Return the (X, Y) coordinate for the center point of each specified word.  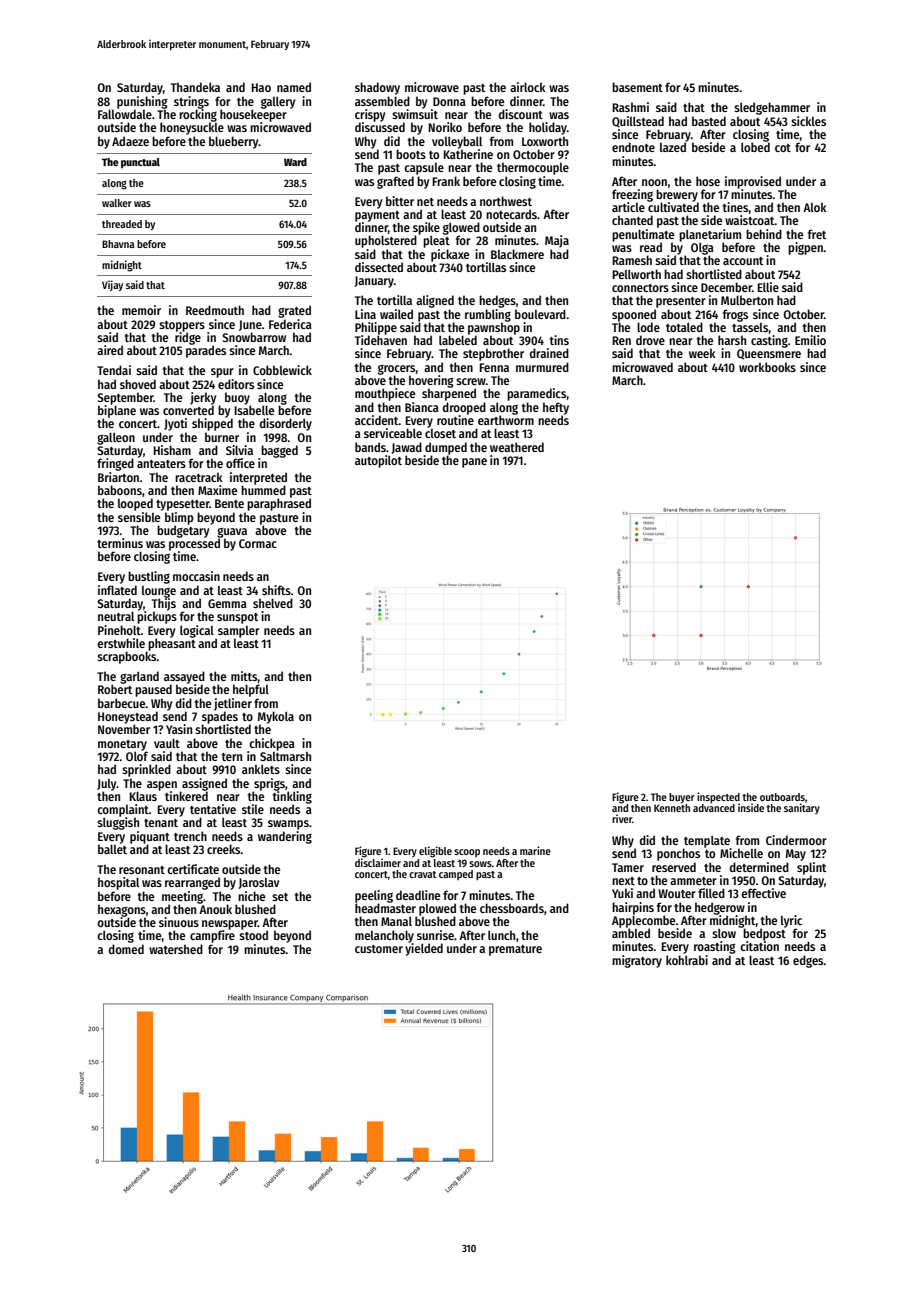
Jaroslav (258, 883)
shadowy (377, 88)
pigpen (806, 248)
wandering (285, 837)
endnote (633, 147)
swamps (288, 825)
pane (474, 463)
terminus (120, 543)
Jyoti (175, 424)
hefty (556, 408)
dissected (379, 267)
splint (811, 868)
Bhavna (118, 244)
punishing (142, 102)
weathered (517, 447)
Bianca (422, 407)
